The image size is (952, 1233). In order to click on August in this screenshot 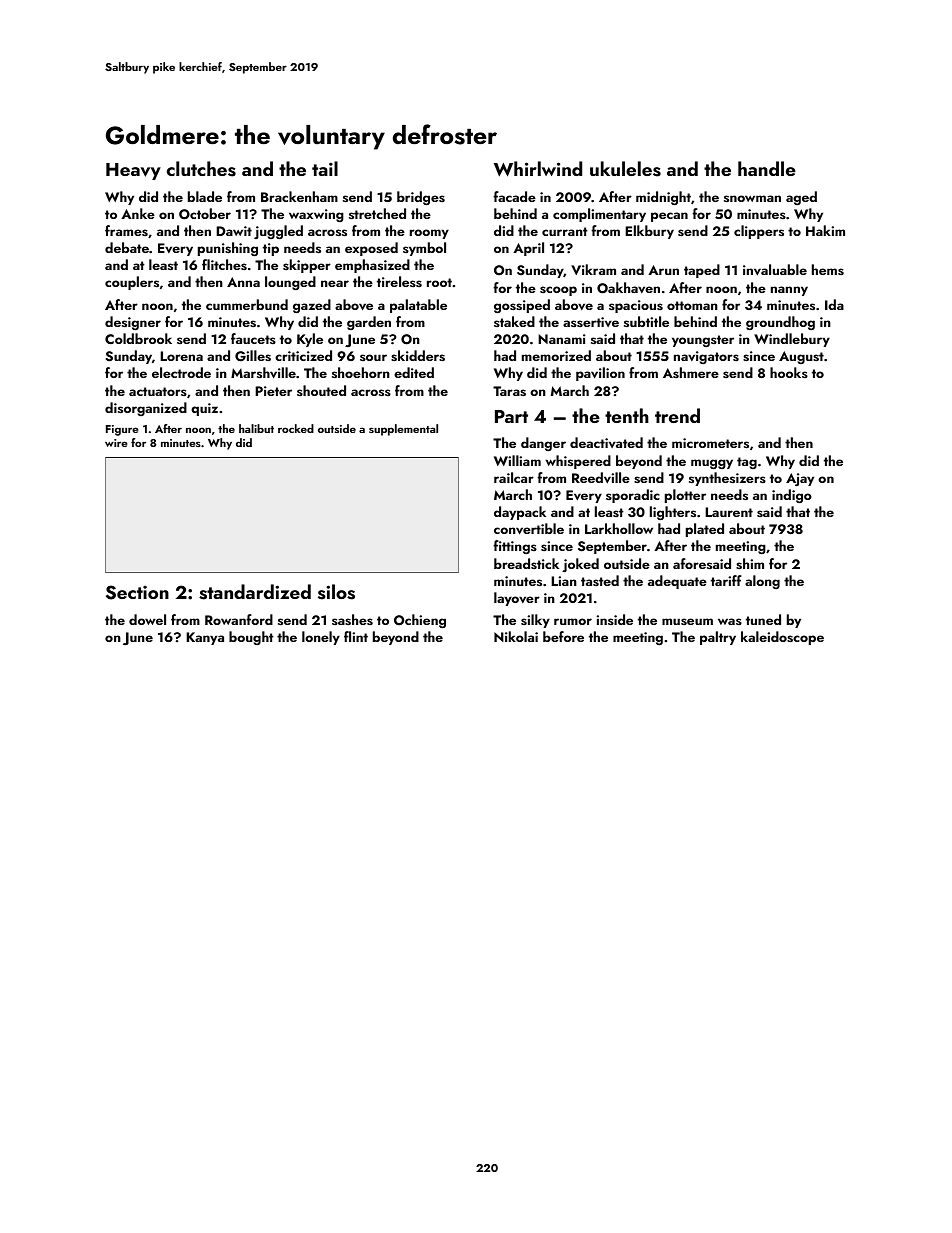, I will do `click(801, 357)`.
